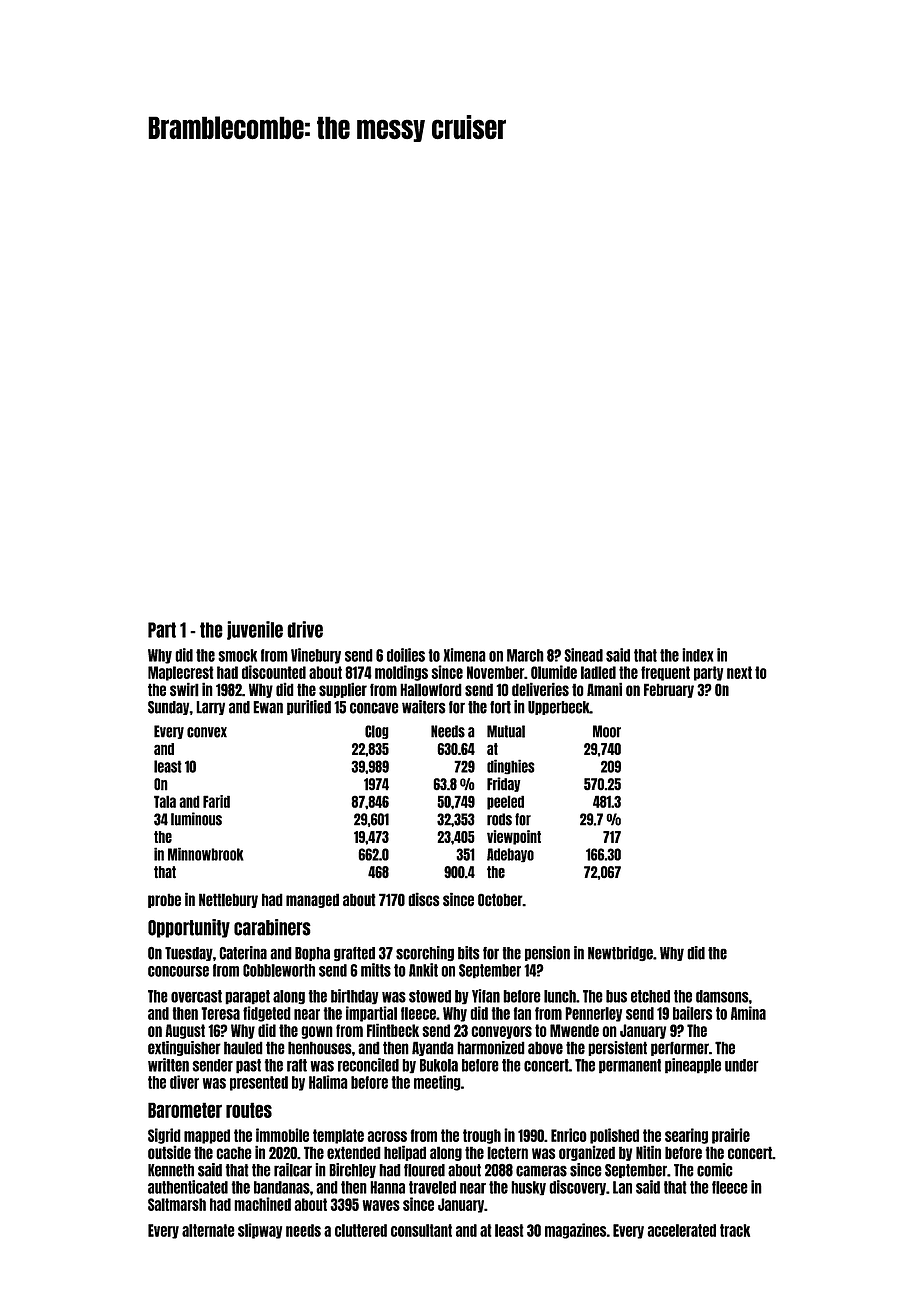  Describe the element at coordinates (185, 1110) in the screenshot. I see `Barometer` at that location.
